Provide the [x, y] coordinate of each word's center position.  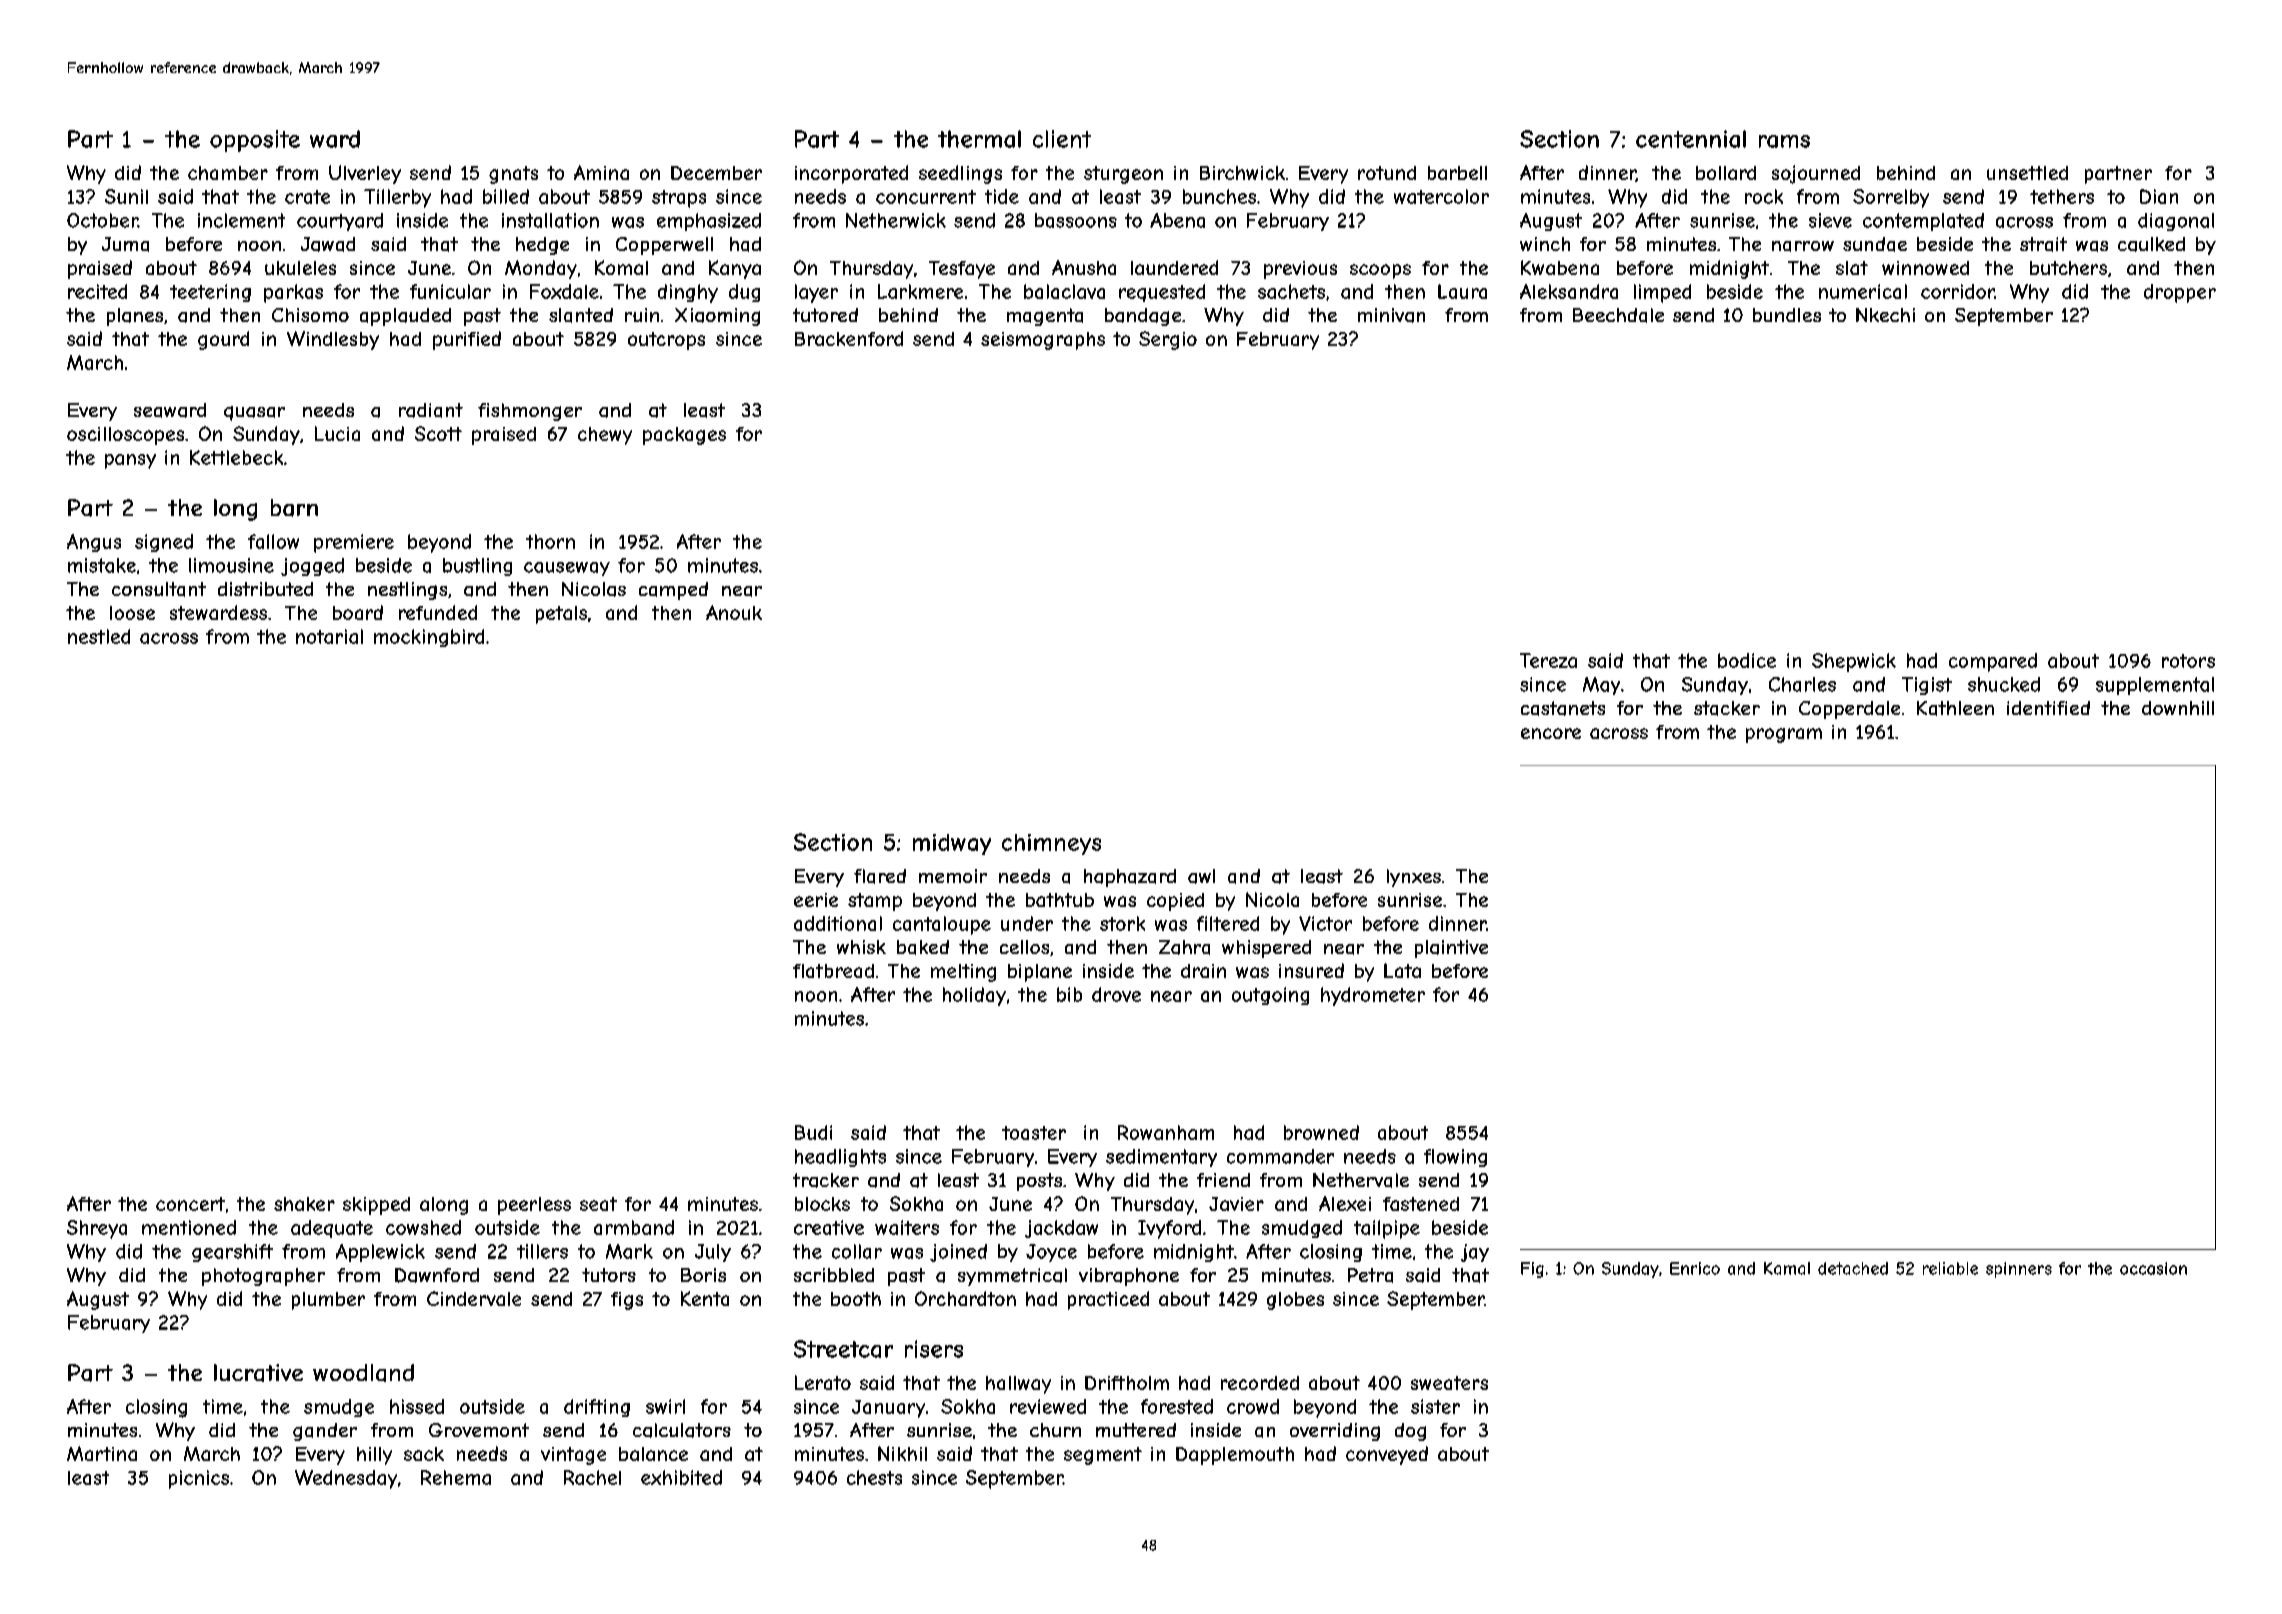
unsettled [2027, 173]
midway [952, 844]
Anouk [734, 612]
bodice [1747, 660]
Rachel [592, 1477]
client [1062, 139]
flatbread [833, 971]
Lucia [337, 433]
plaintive [1451, 949]
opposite [255, 141]
